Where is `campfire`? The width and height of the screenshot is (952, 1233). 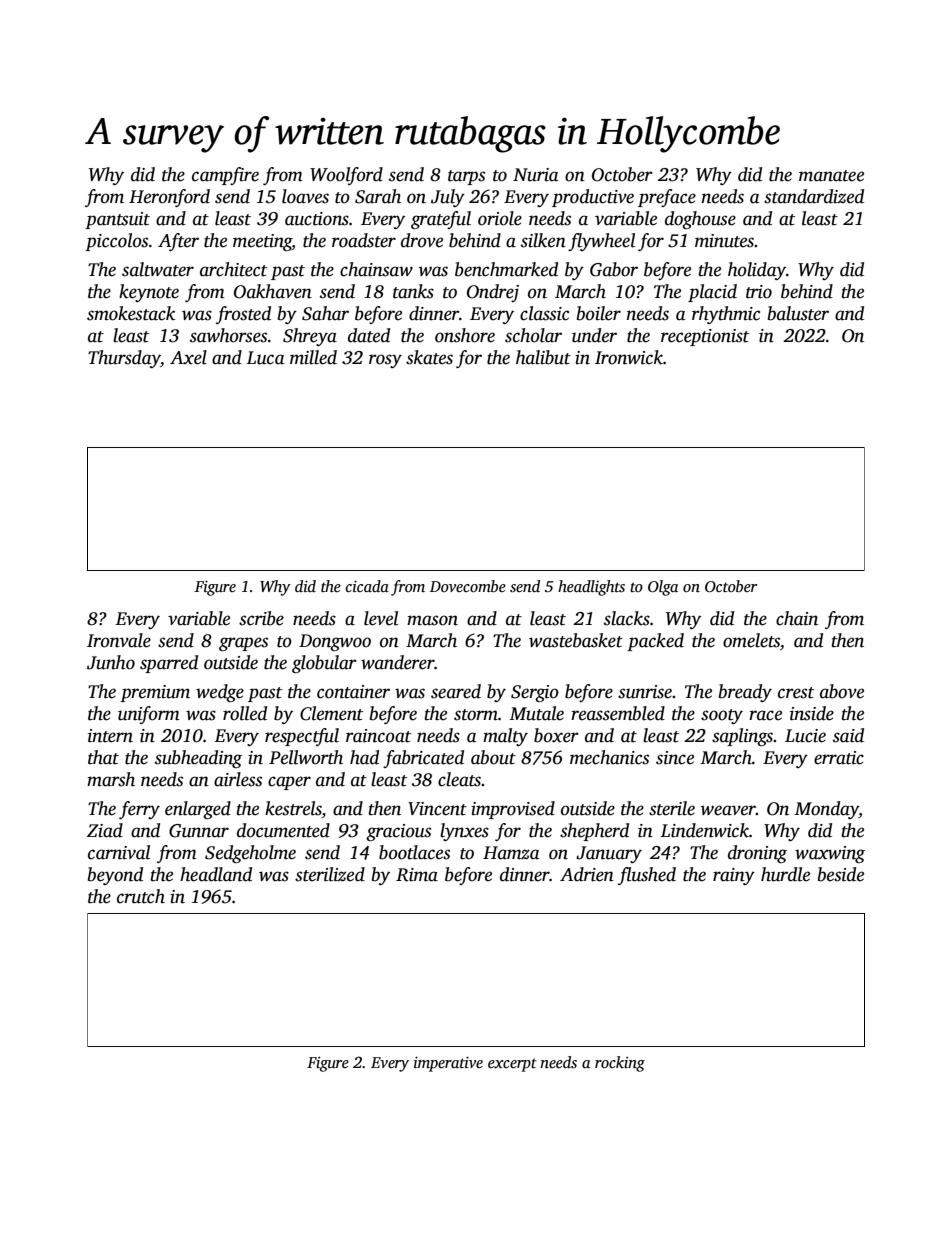 campfire is located at coordinates (225, 176).
